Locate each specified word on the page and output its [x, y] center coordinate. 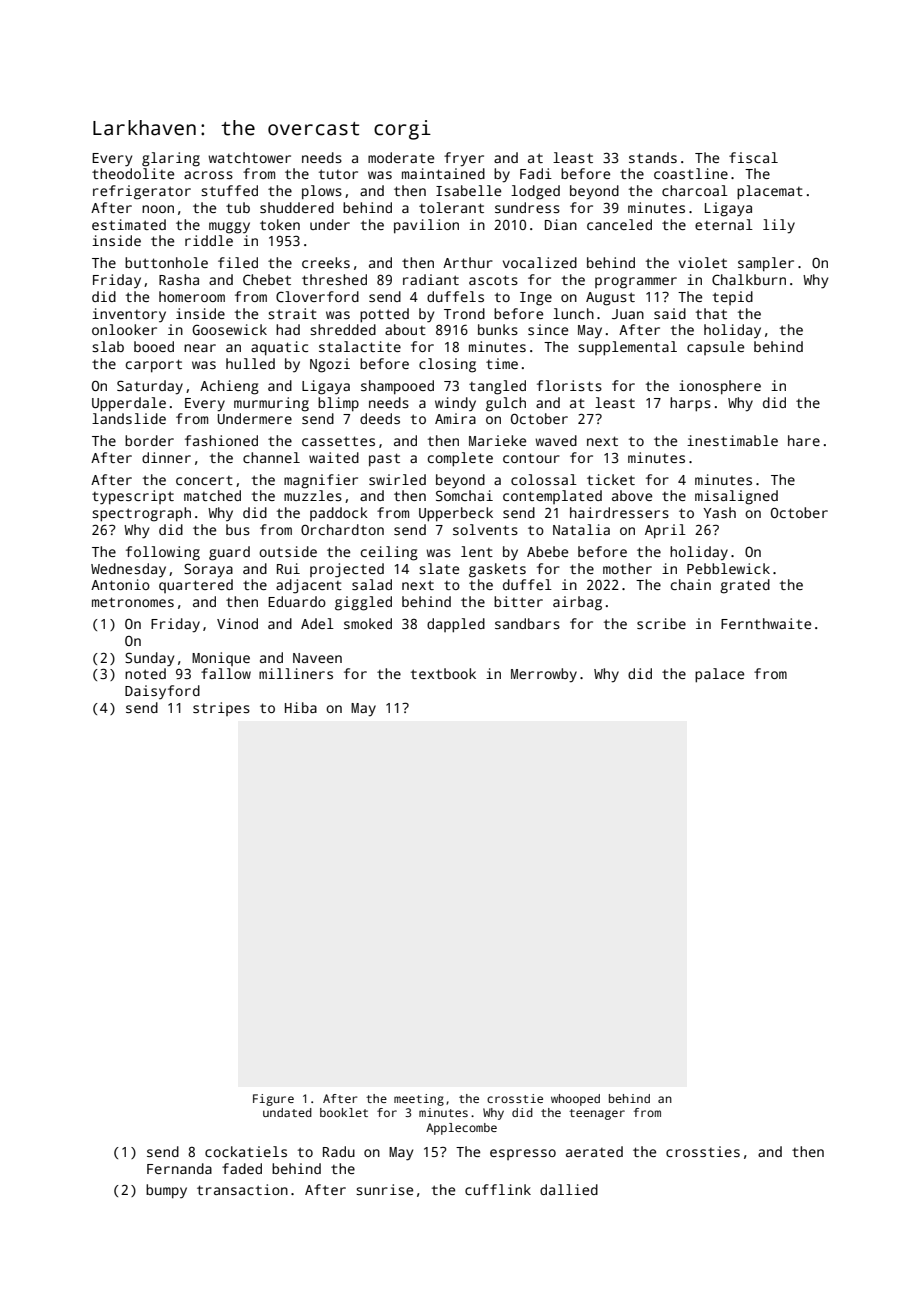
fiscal [753, 157]
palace [719, 675]
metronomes [133, 602]
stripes [221, 709]
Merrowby [544, 675]
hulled [250, 363]
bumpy [166, 1191]
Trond [464, 313]
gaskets [497, 570]
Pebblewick [728, 568]
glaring [171, 159]
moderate [401, 157]
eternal [724, 224]
